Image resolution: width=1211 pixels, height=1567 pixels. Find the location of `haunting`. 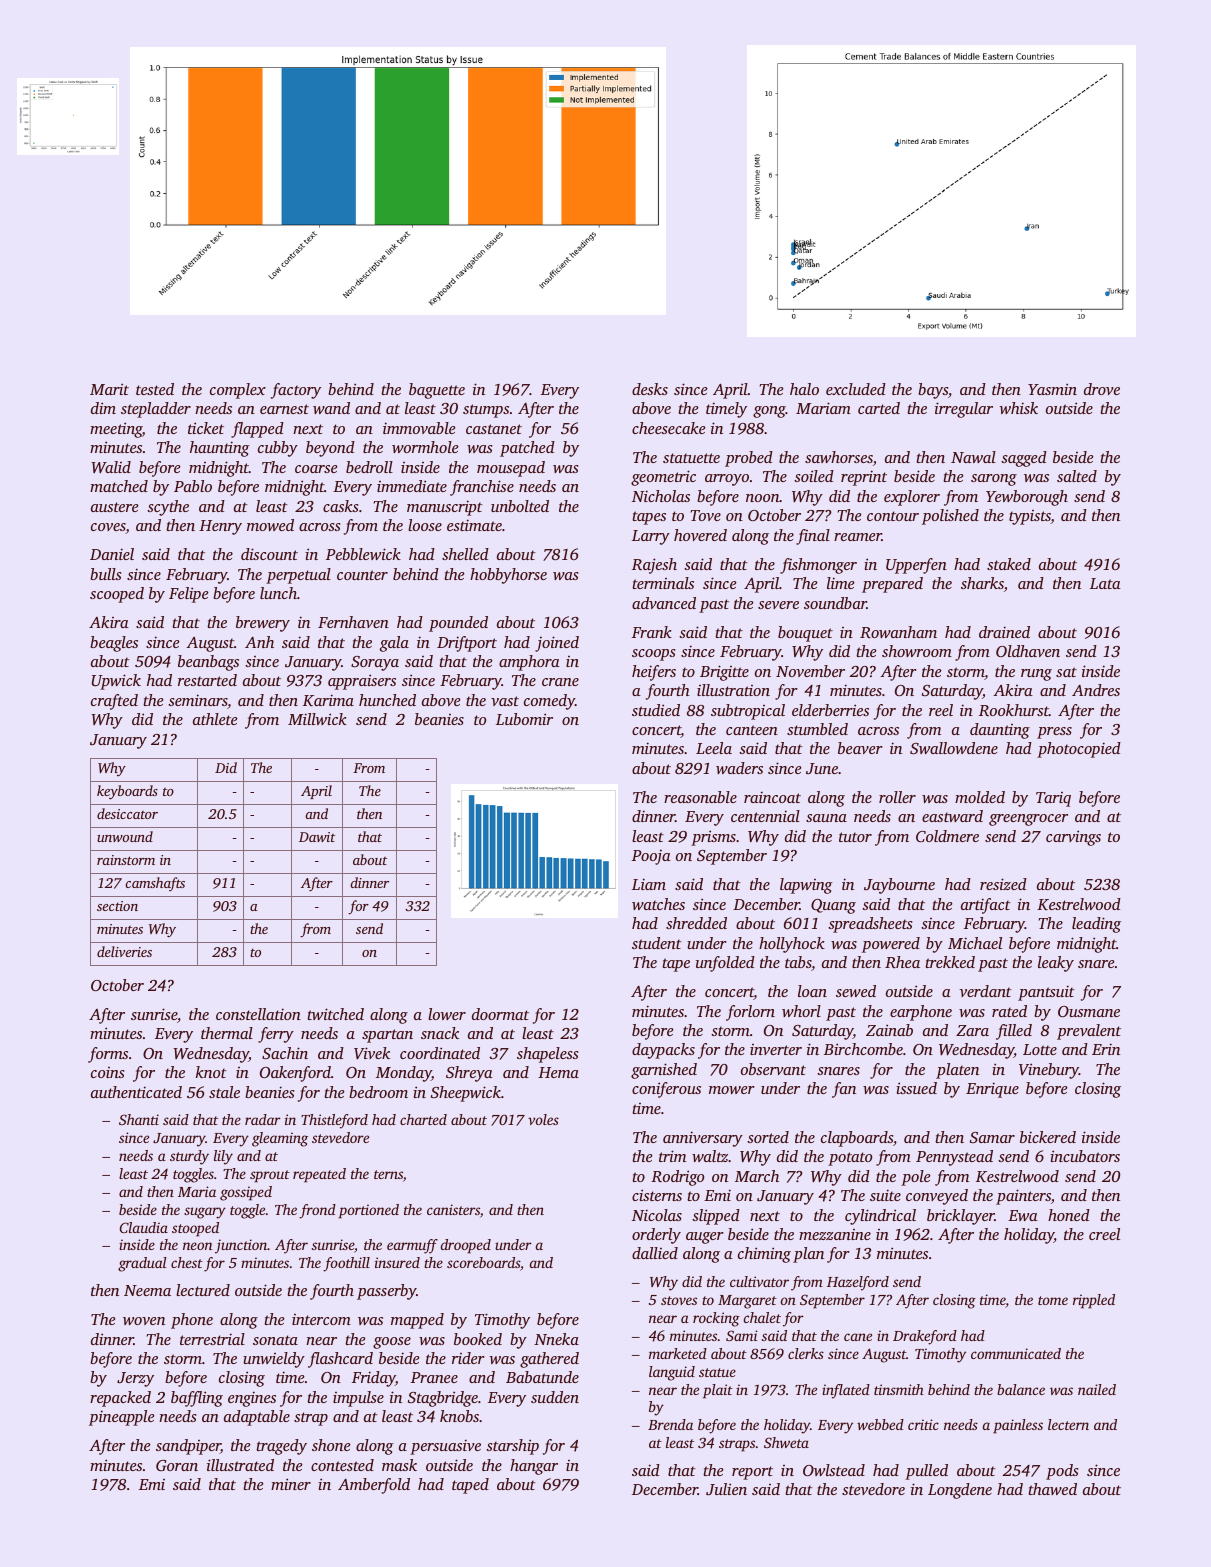

haunting is located at coordinates (220, 449).
